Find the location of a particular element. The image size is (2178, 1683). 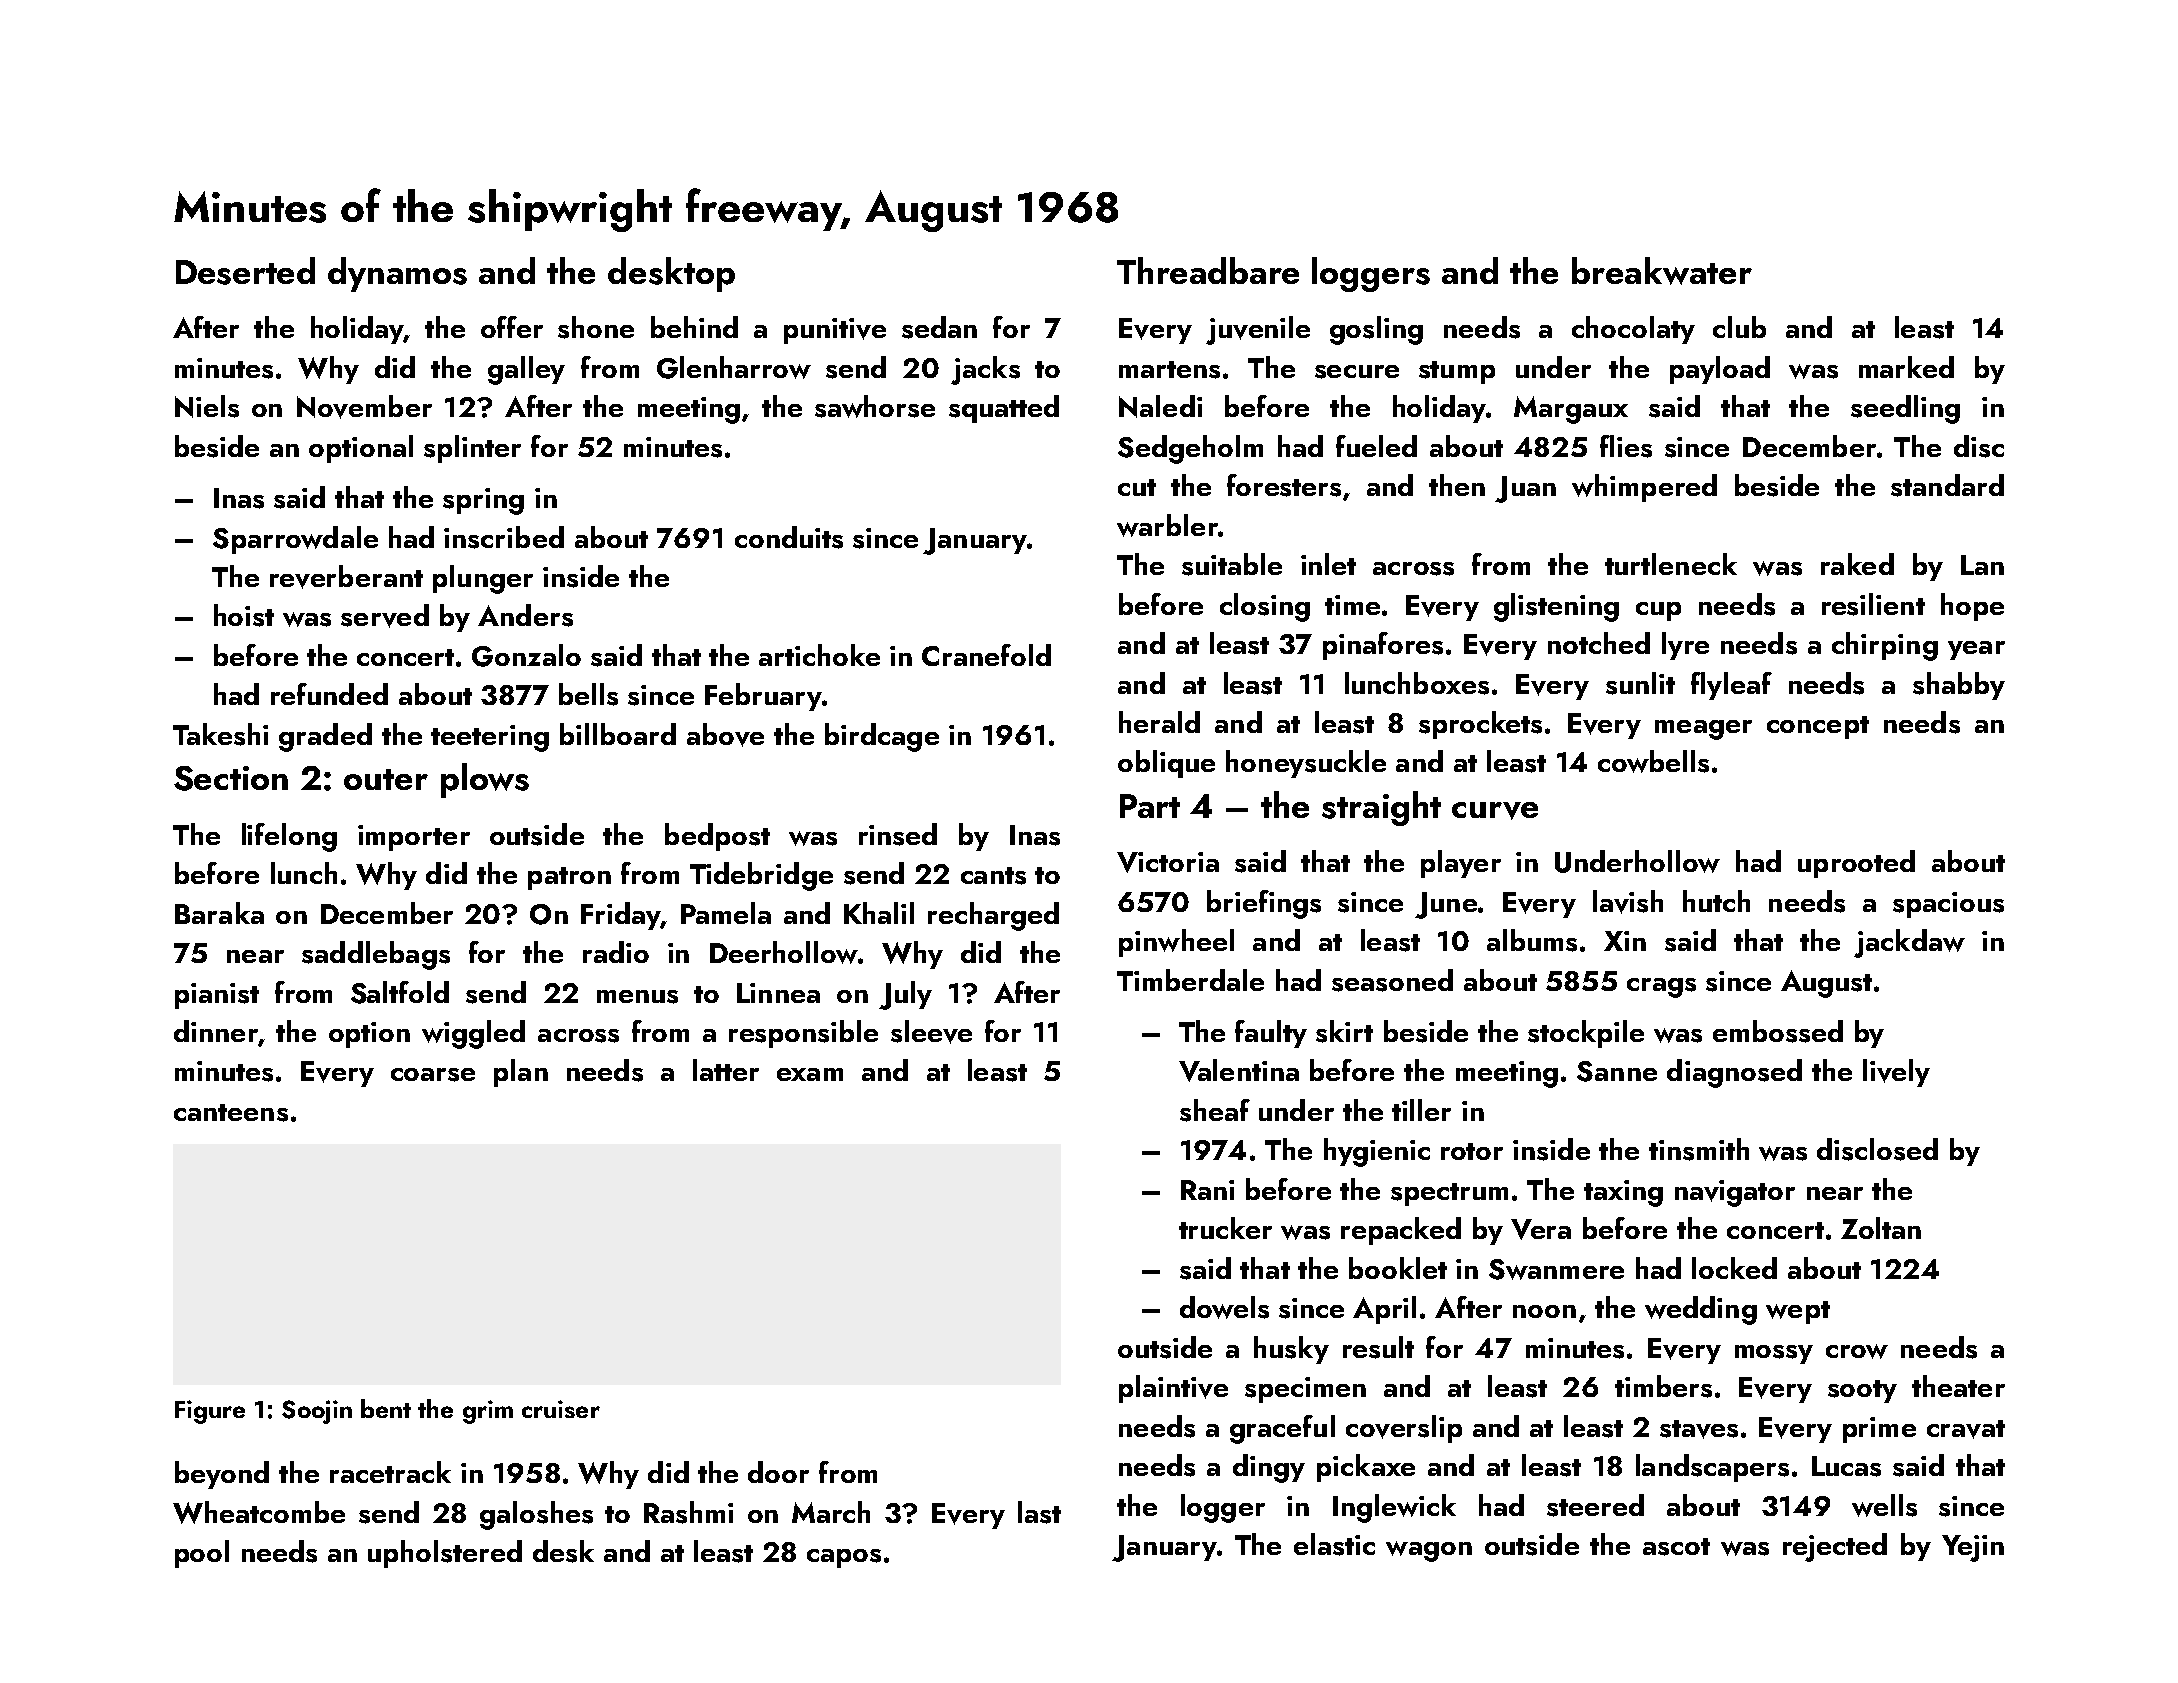

curve is located at coordinates (1495, 811).
